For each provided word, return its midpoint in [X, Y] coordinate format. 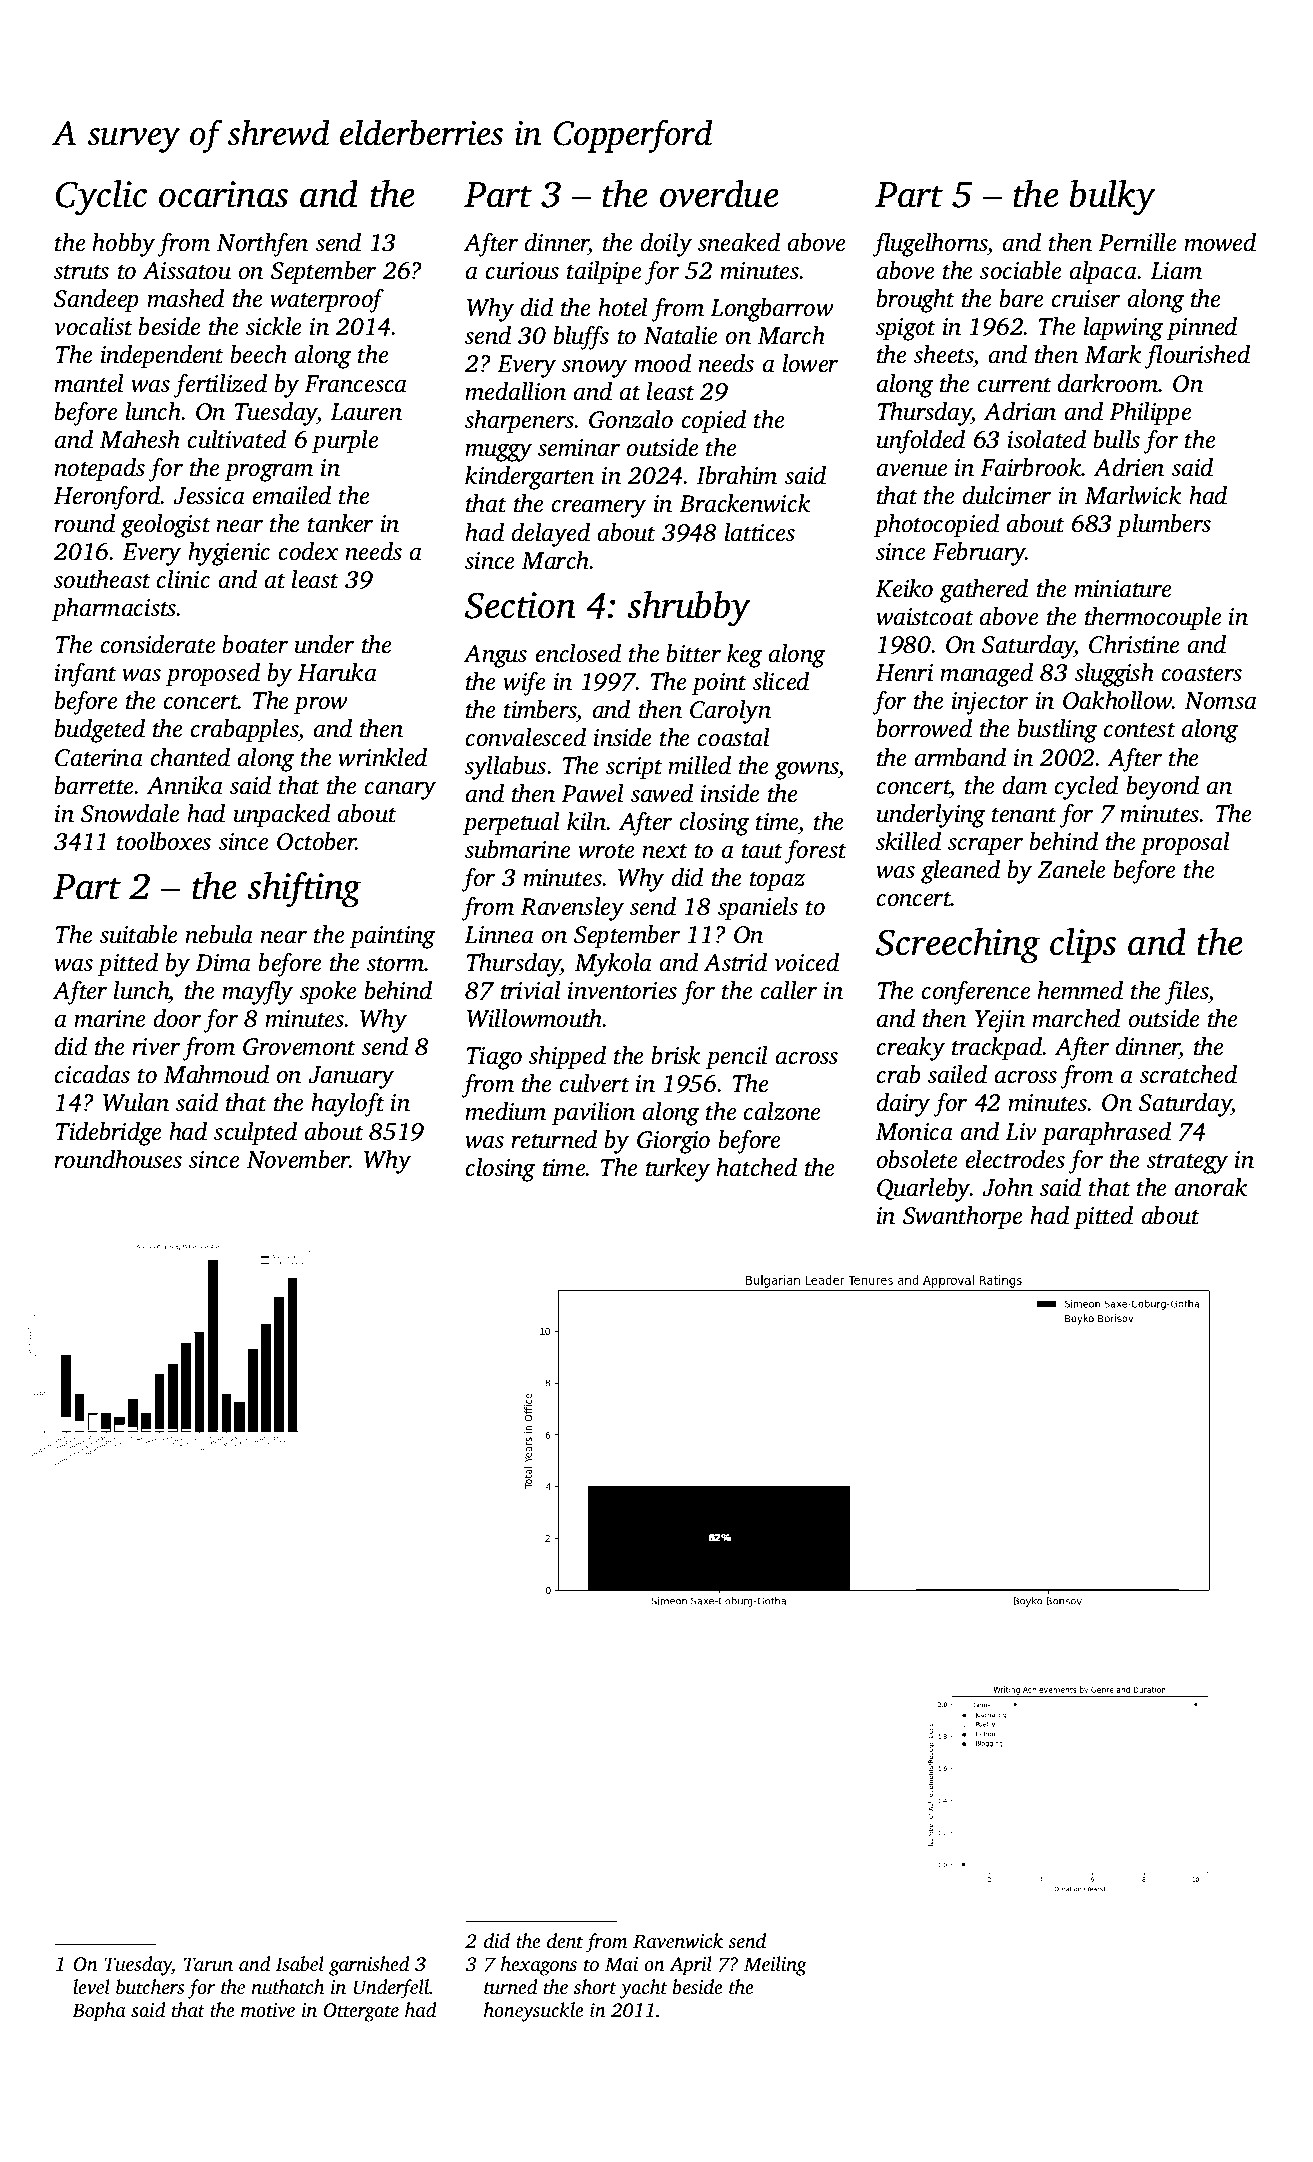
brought [915, 301]
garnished [369, 1966]
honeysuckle [534, 2012]
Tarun [208, 1964]
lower [810, 363]
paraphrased [1106, 1134]
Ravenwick [678, 1941]
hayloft [348, 1105]
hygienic [229, 554]
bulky [1113, 197]
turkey [678, 1170]
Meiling [775, 1966]
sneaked [739, 242]
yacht [643, 1989]
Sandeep [96, 301]
